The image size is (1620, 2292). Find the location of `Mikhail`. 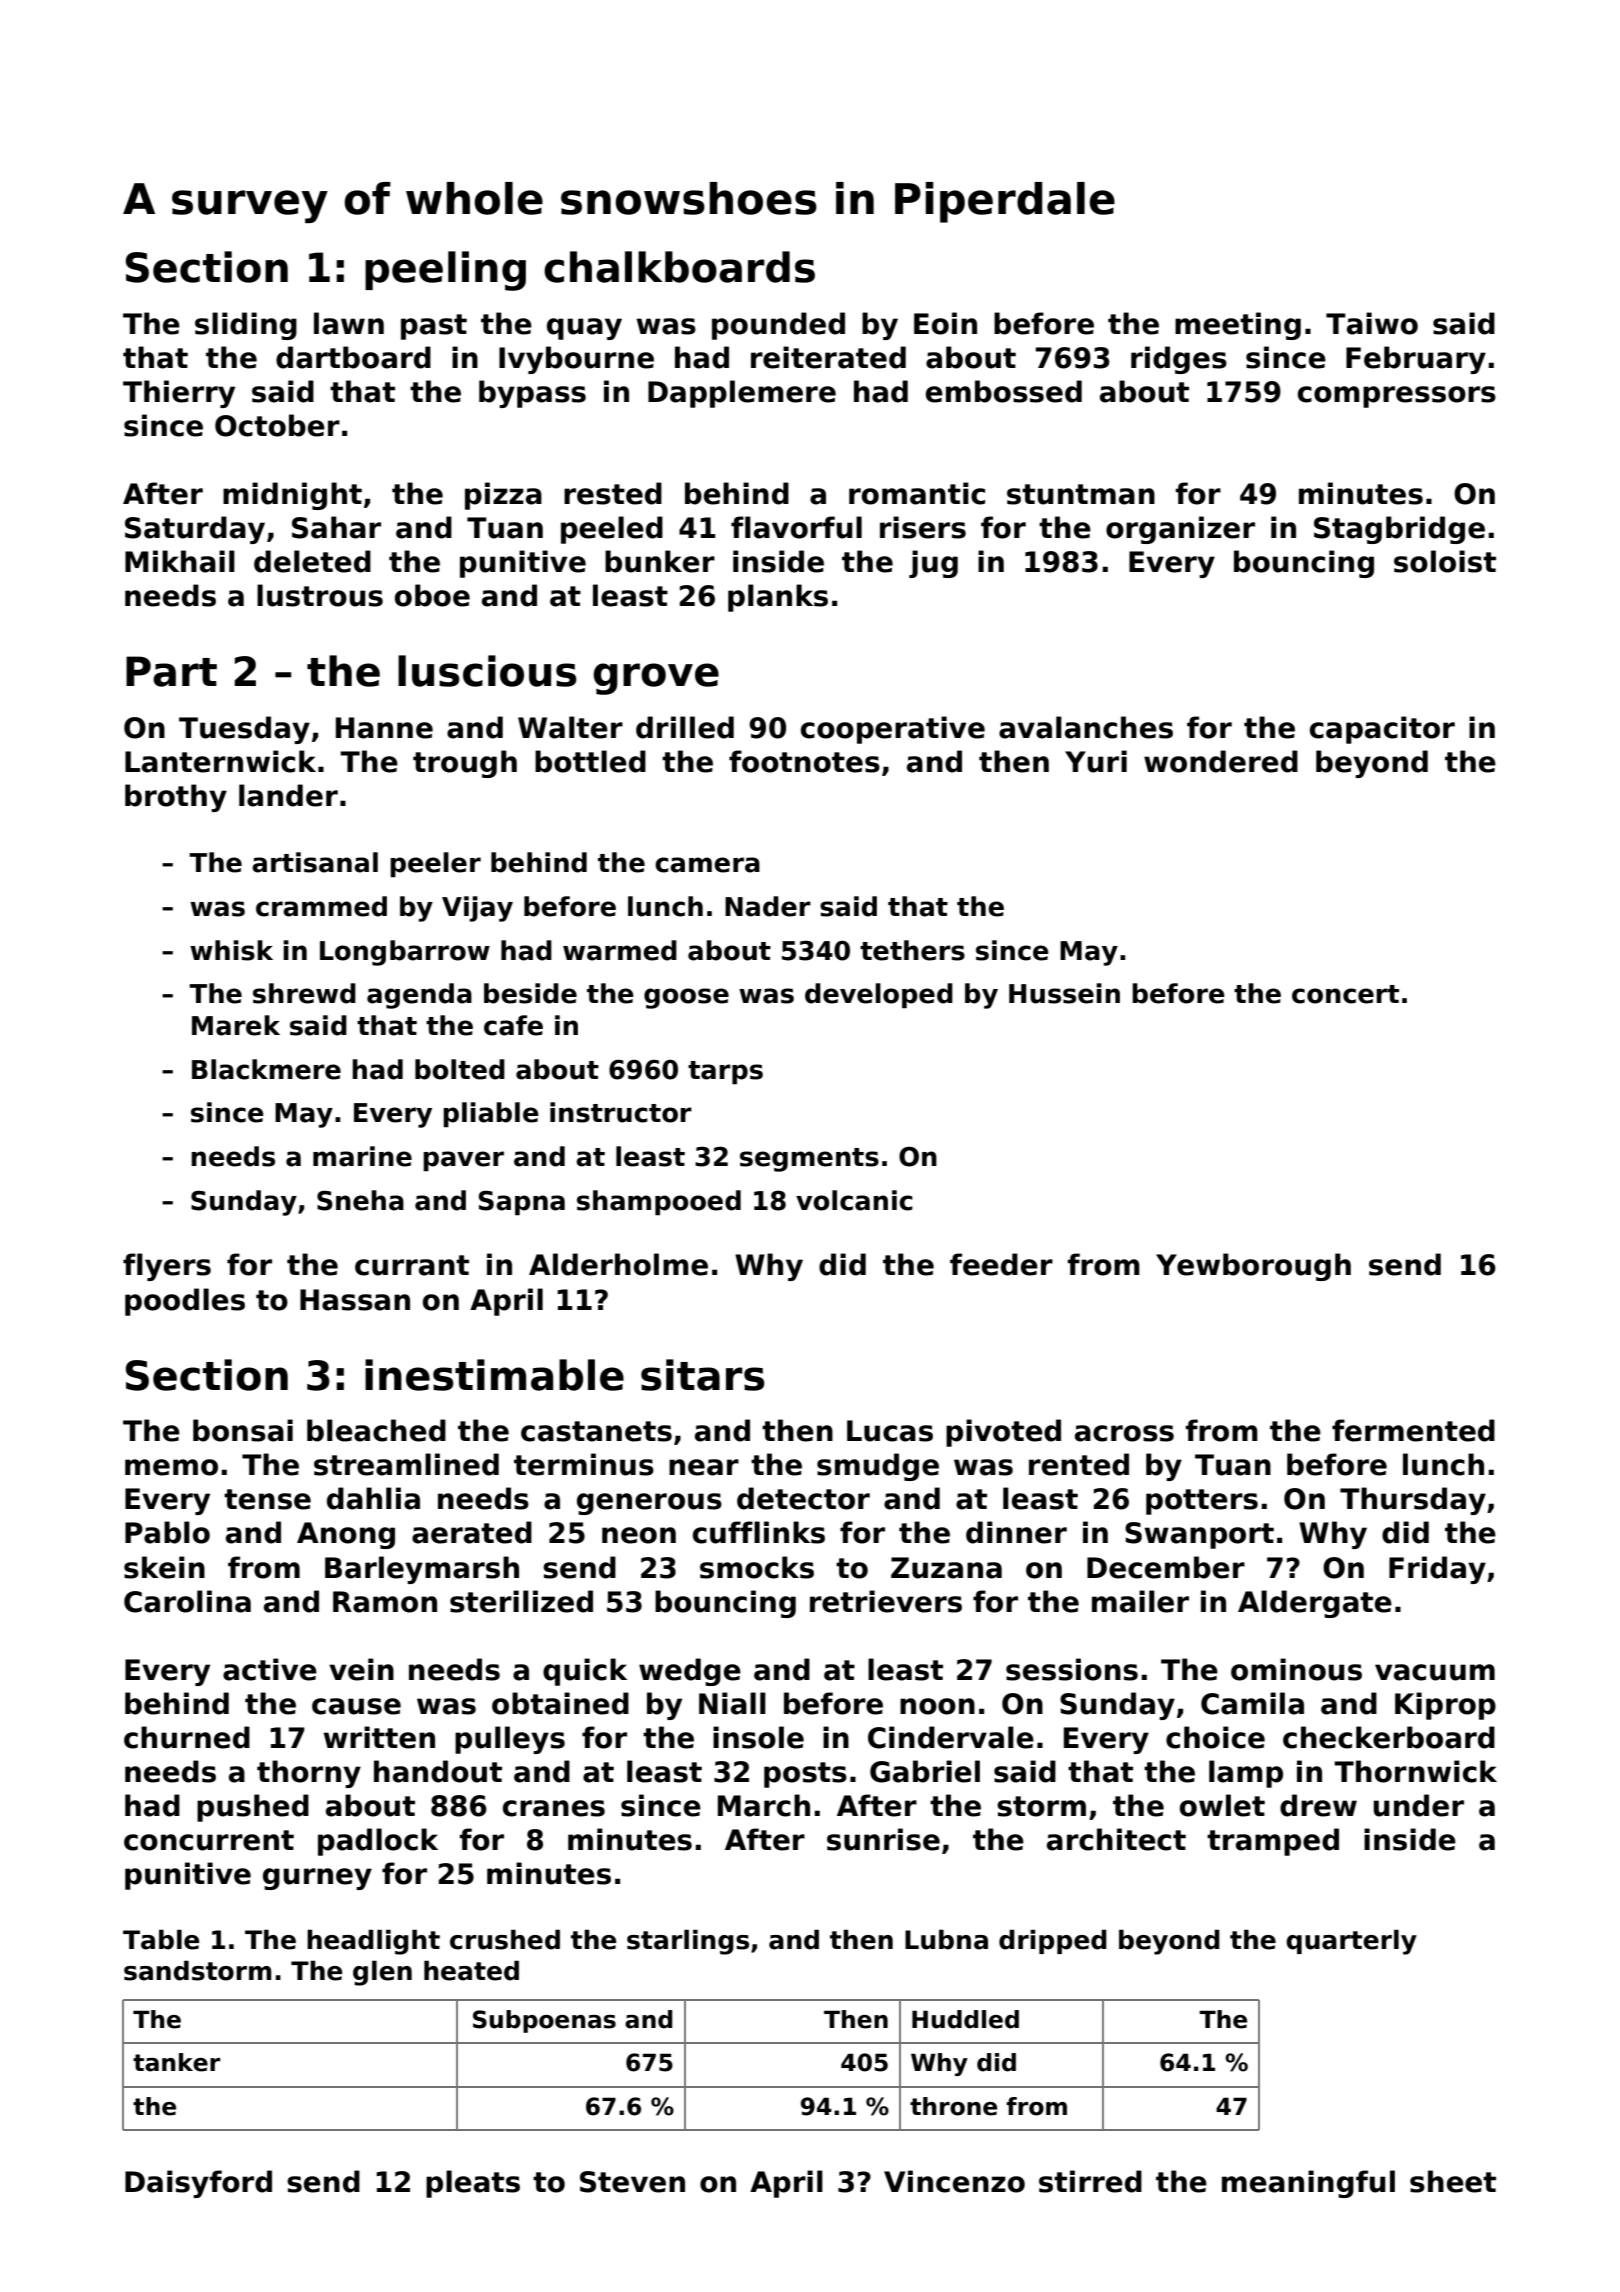

Mikhail is located at coordinates (180, 561).
